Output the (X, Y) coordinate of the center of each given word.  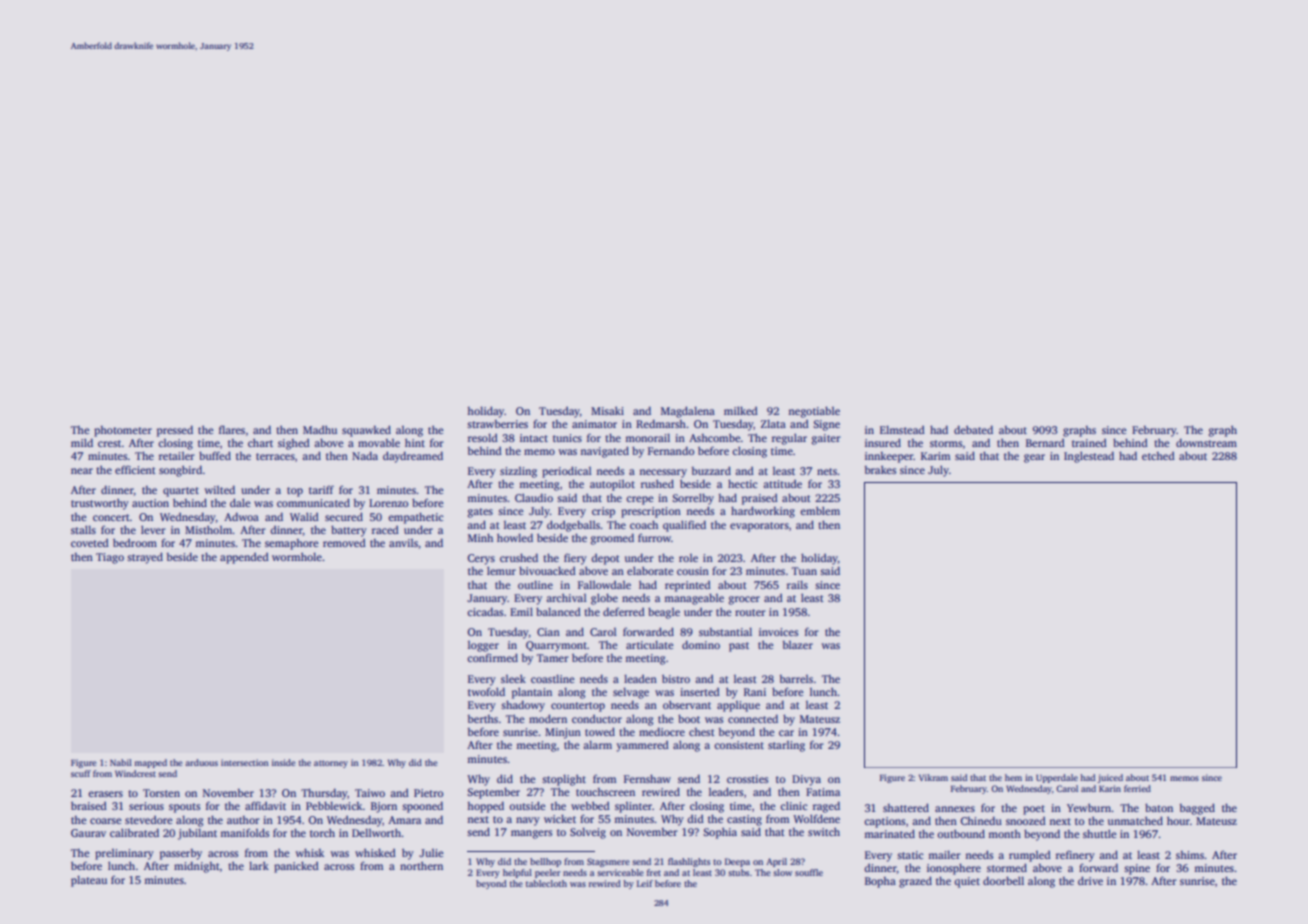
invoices (778, 632)
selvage (631, 693)
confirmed (493, 657)
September (494, 793)
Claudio (534, 497)
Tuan (804, 571)
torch (322, 832)
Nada (365, 456)
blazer (798, 645)
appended (244, 558)
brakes (880, 469)
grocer (744, 600)
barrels (796, 679)
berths (483, 719)
